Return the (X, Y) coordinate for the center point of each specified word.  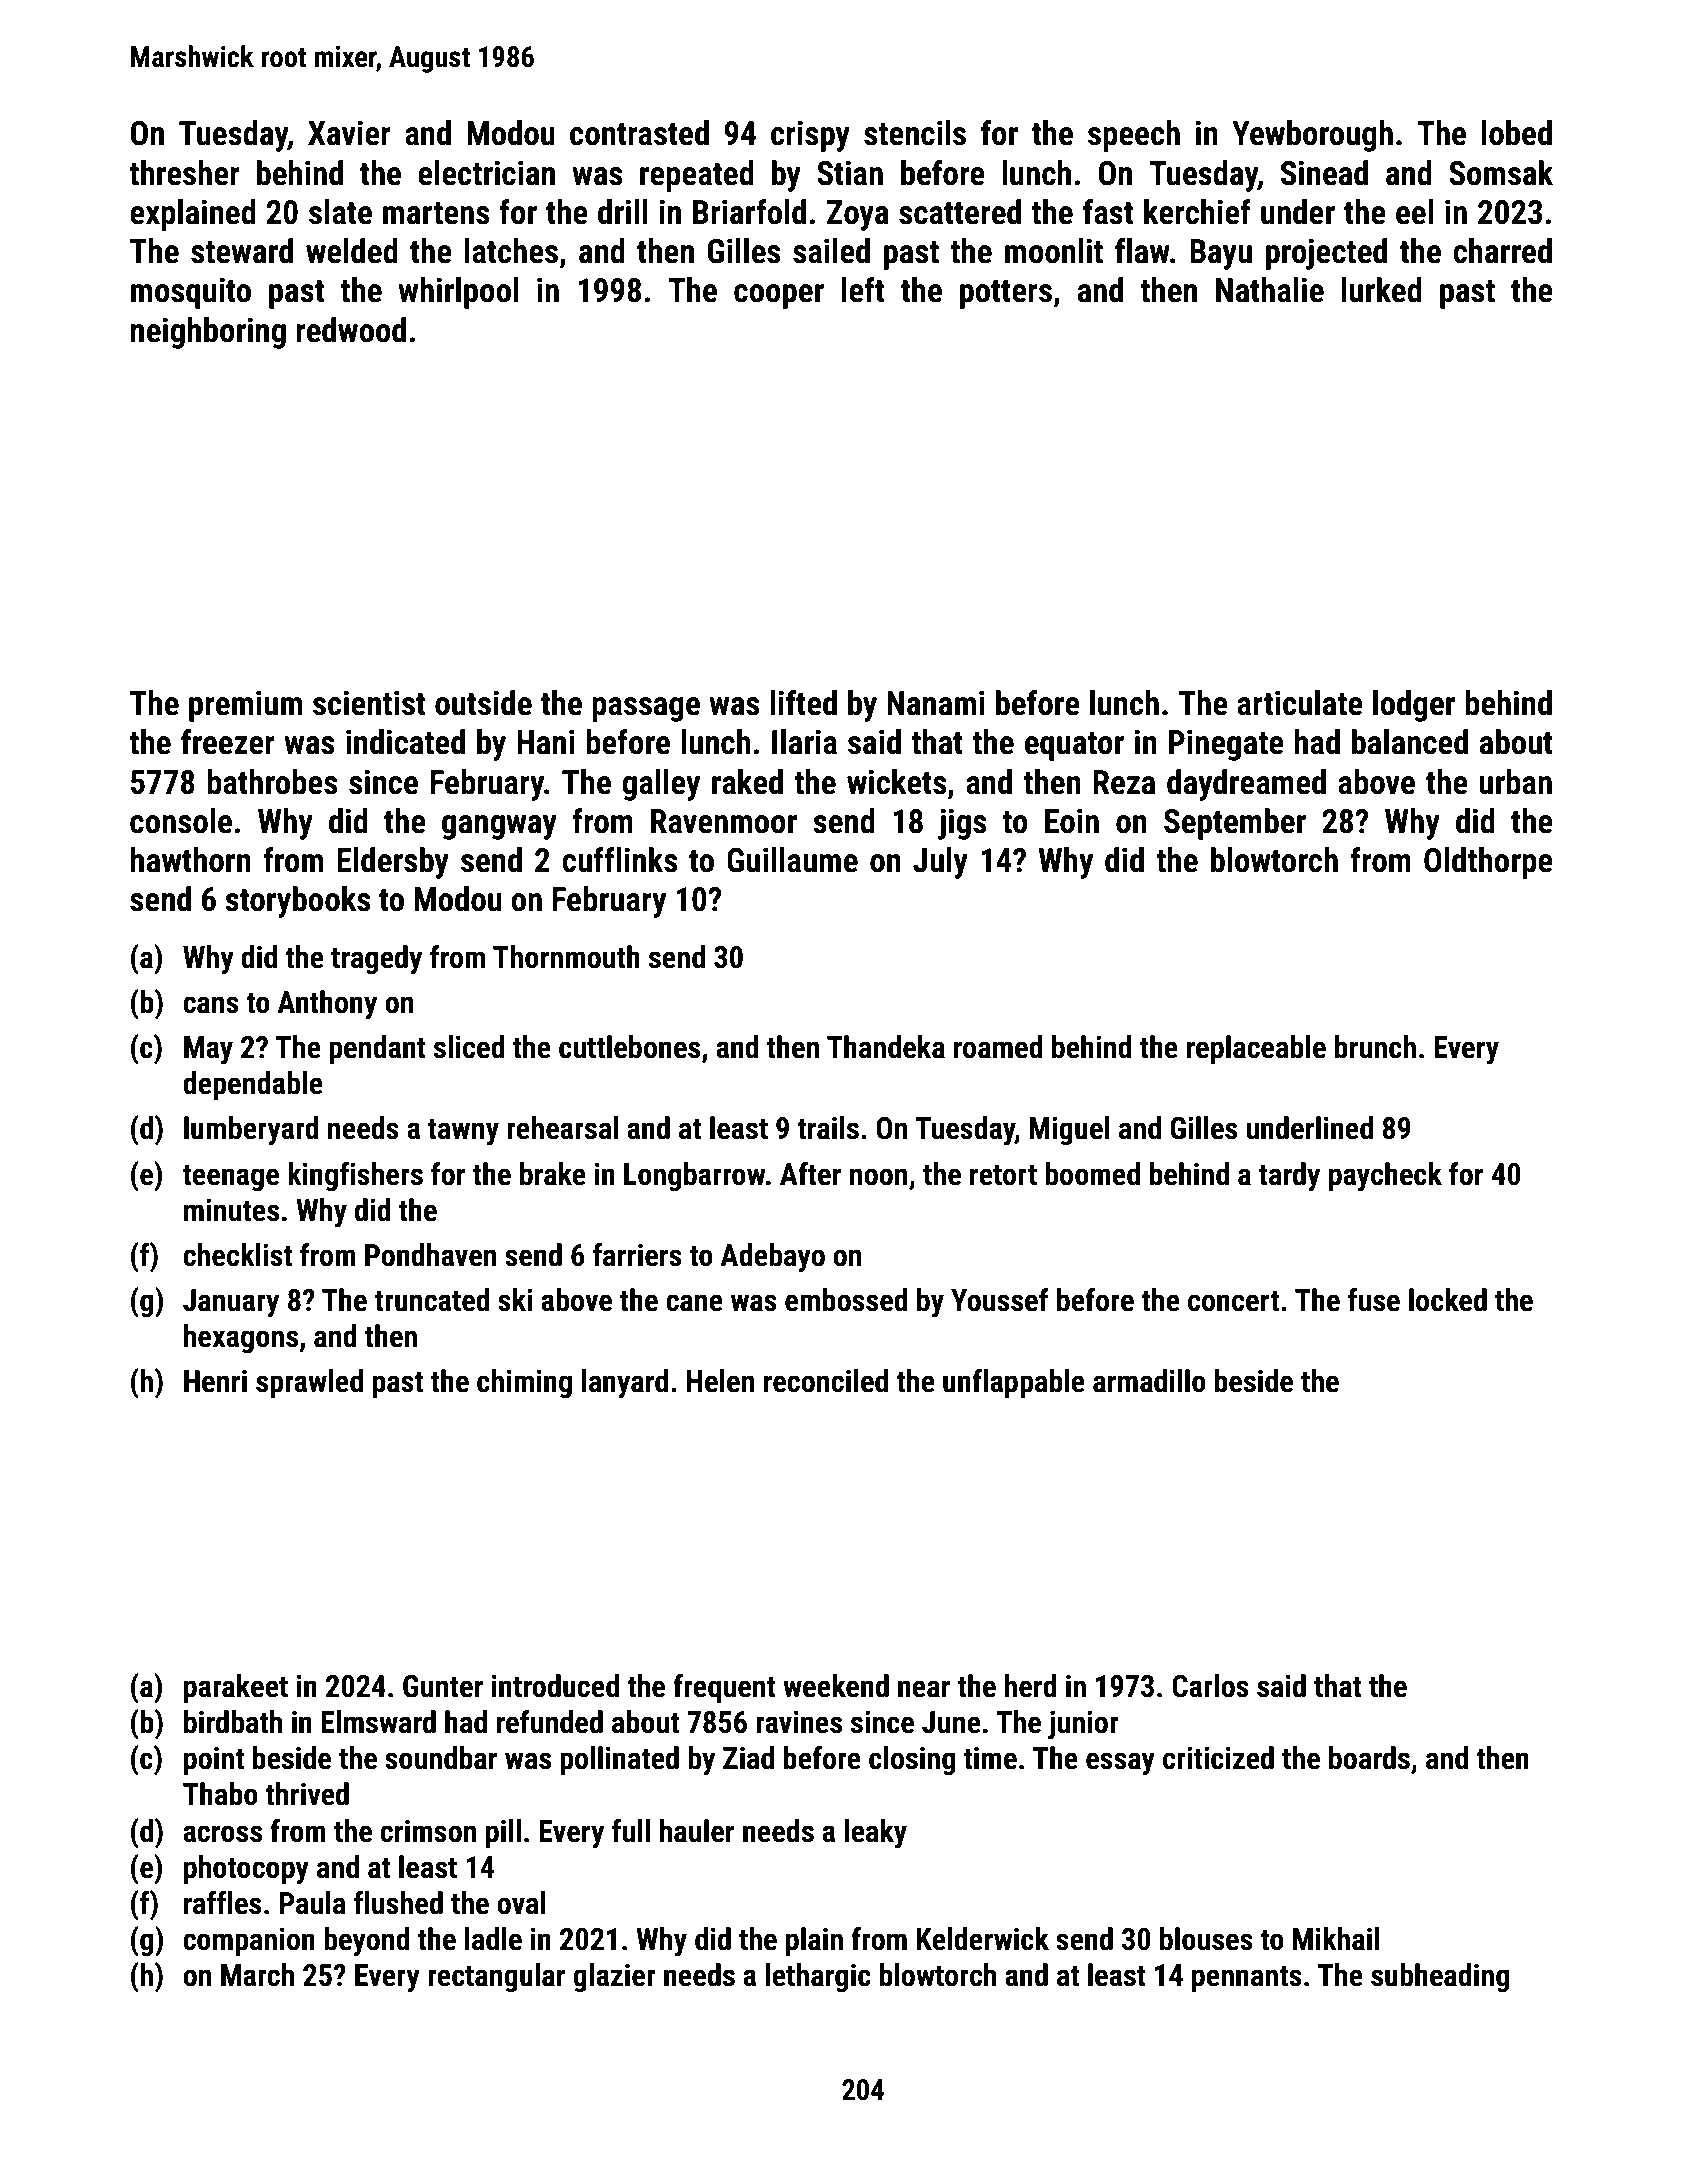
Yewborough (1312, 136)
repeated (697, 176)
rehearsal (563, 1128)
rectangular (496, 1977)
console (181, 821)
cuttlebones (629, 1047)
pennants (1247, 1979)
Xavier (349, 133)
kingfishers (355, 1176)
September (1235, 824)
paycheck (1385, 1176)
